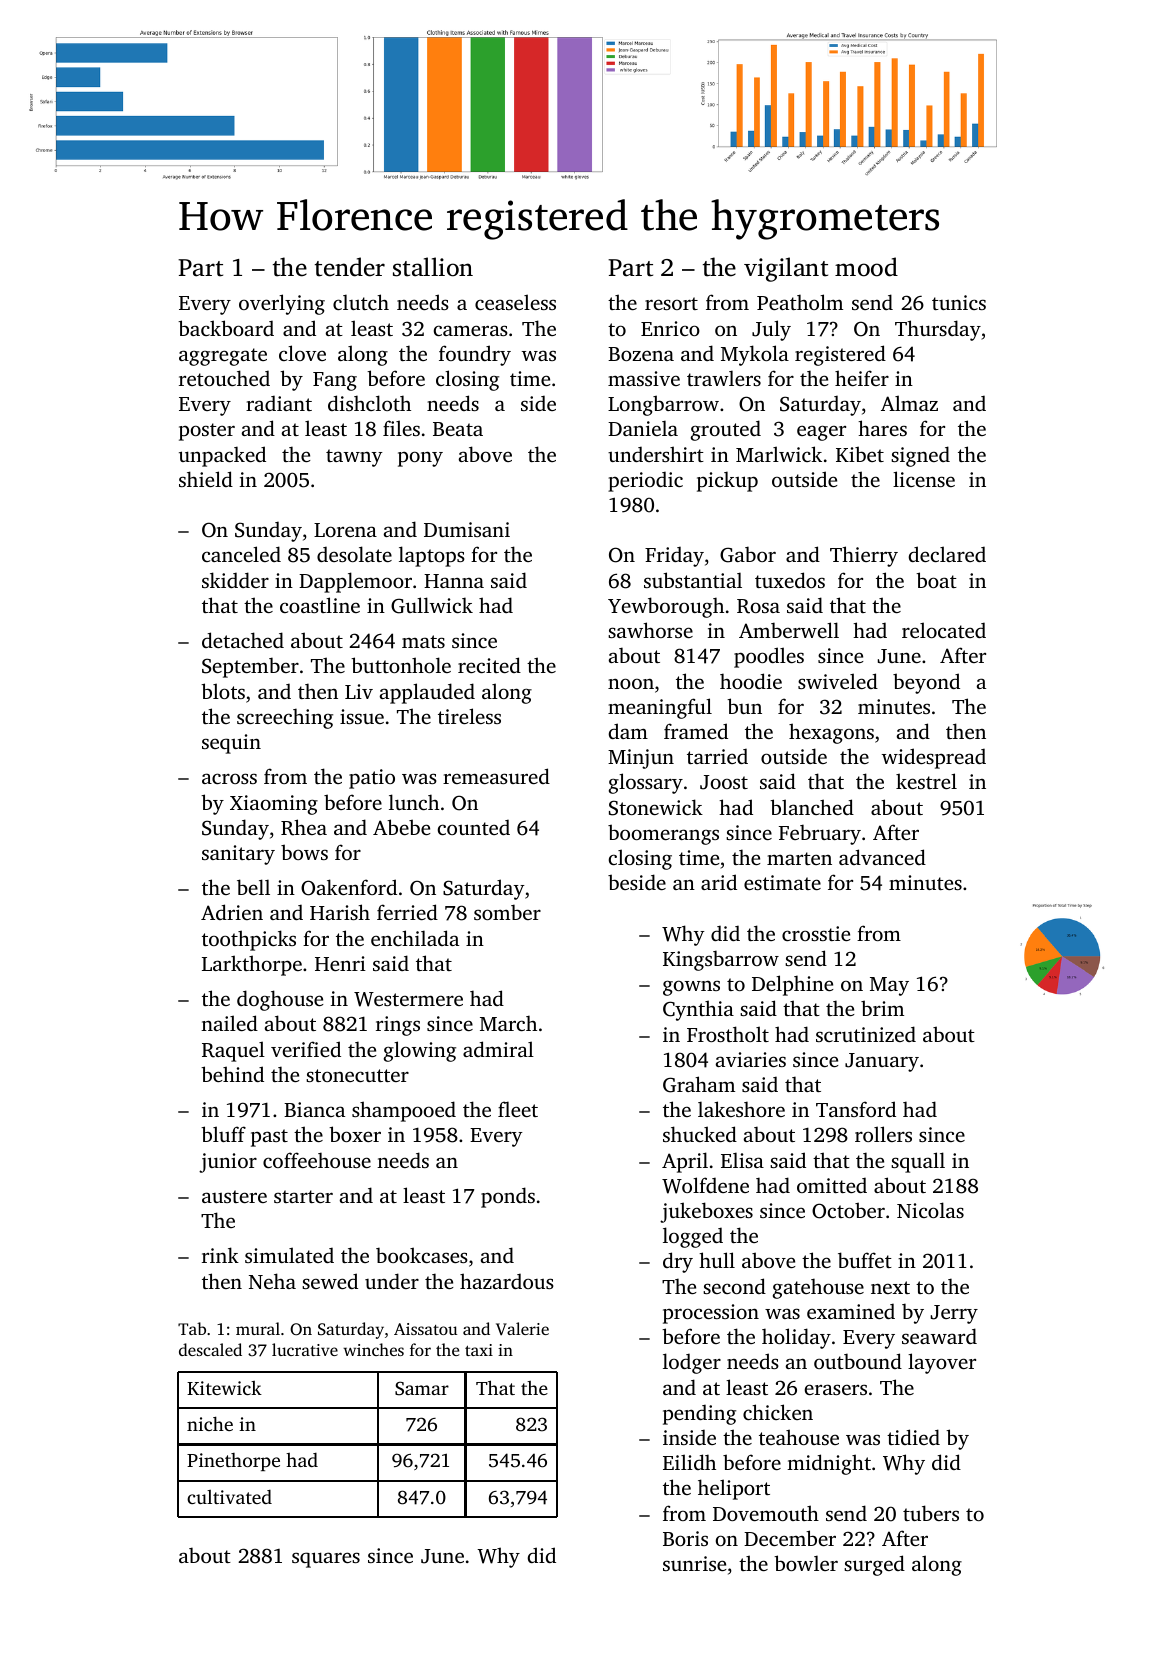  I want to click on Tab, so click(192, 1328).
